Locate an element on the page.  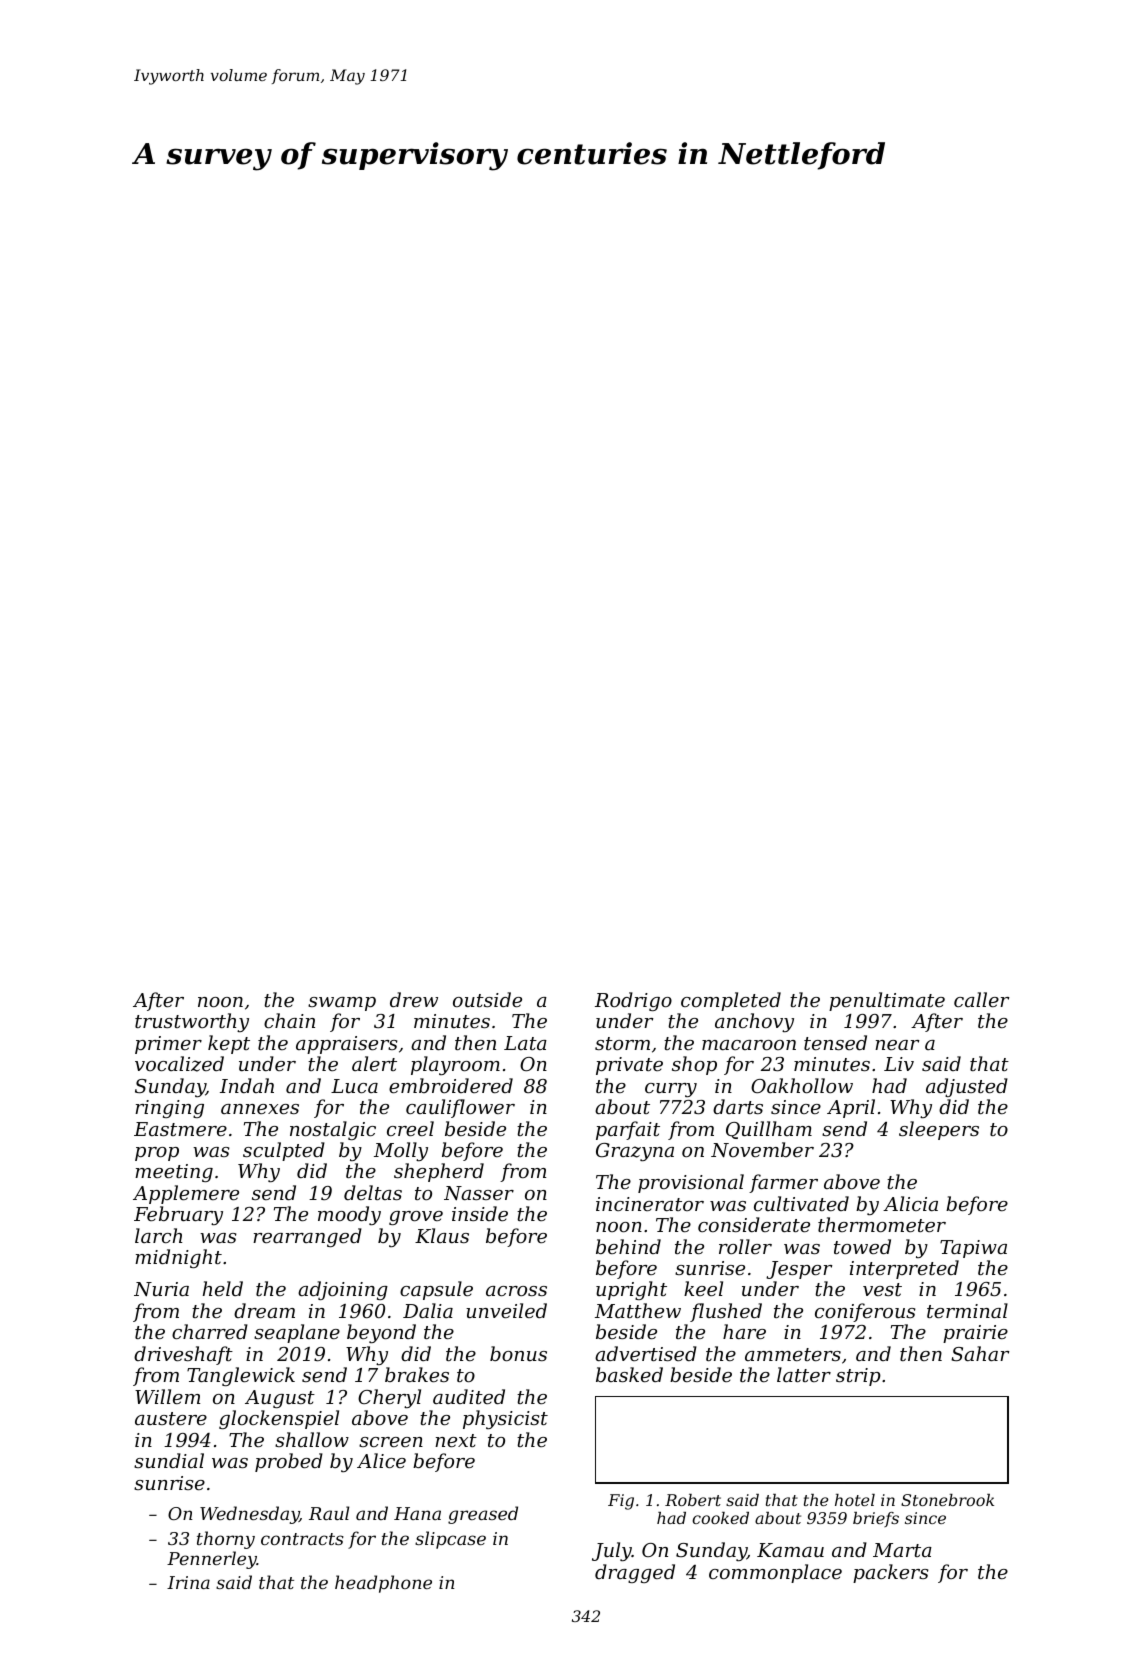
Pennerley is located at coordinates (212, 1560).
